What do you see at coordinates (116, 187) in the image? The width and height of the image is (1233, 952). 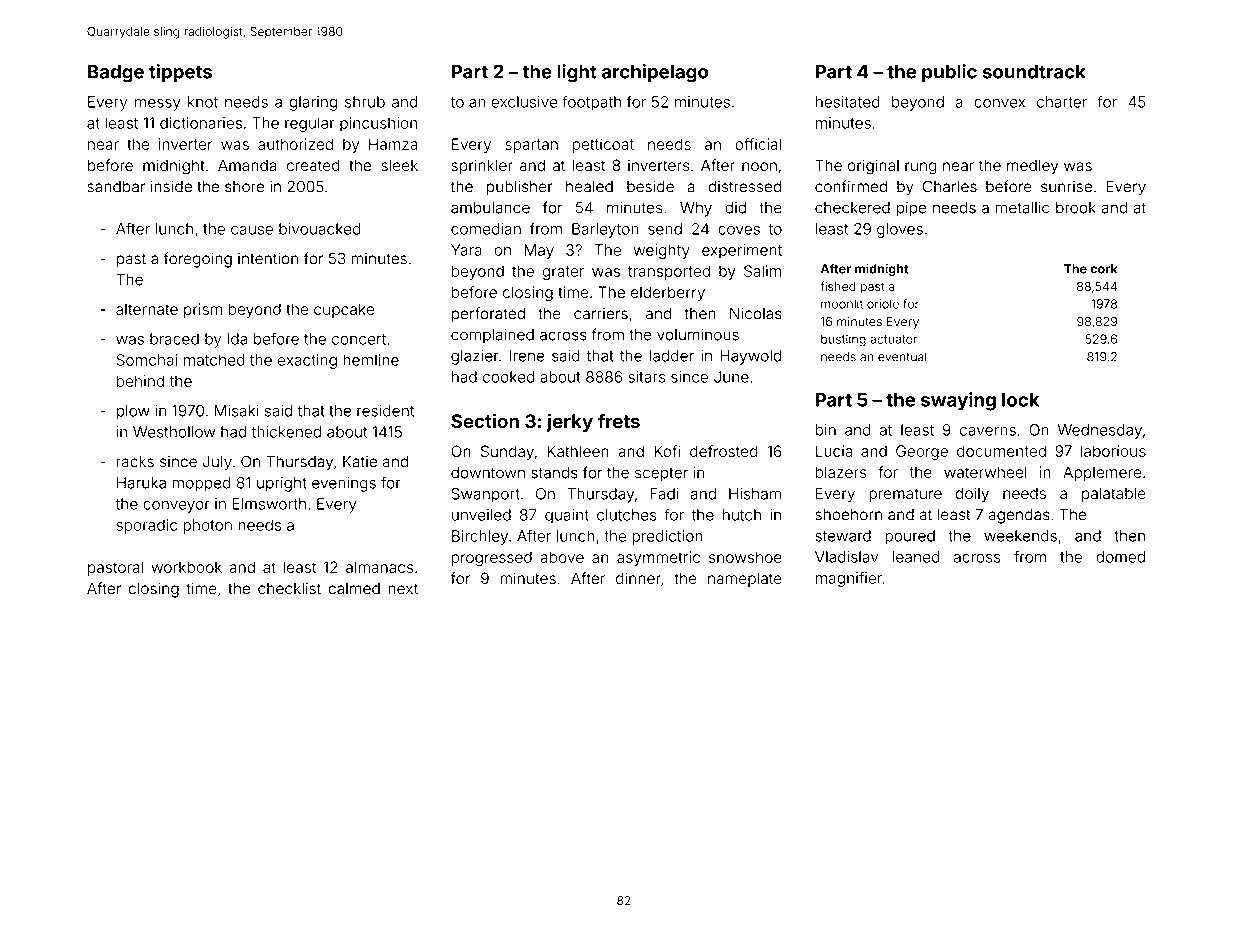 I see `sandbar` at bounding box center [116, 187].
